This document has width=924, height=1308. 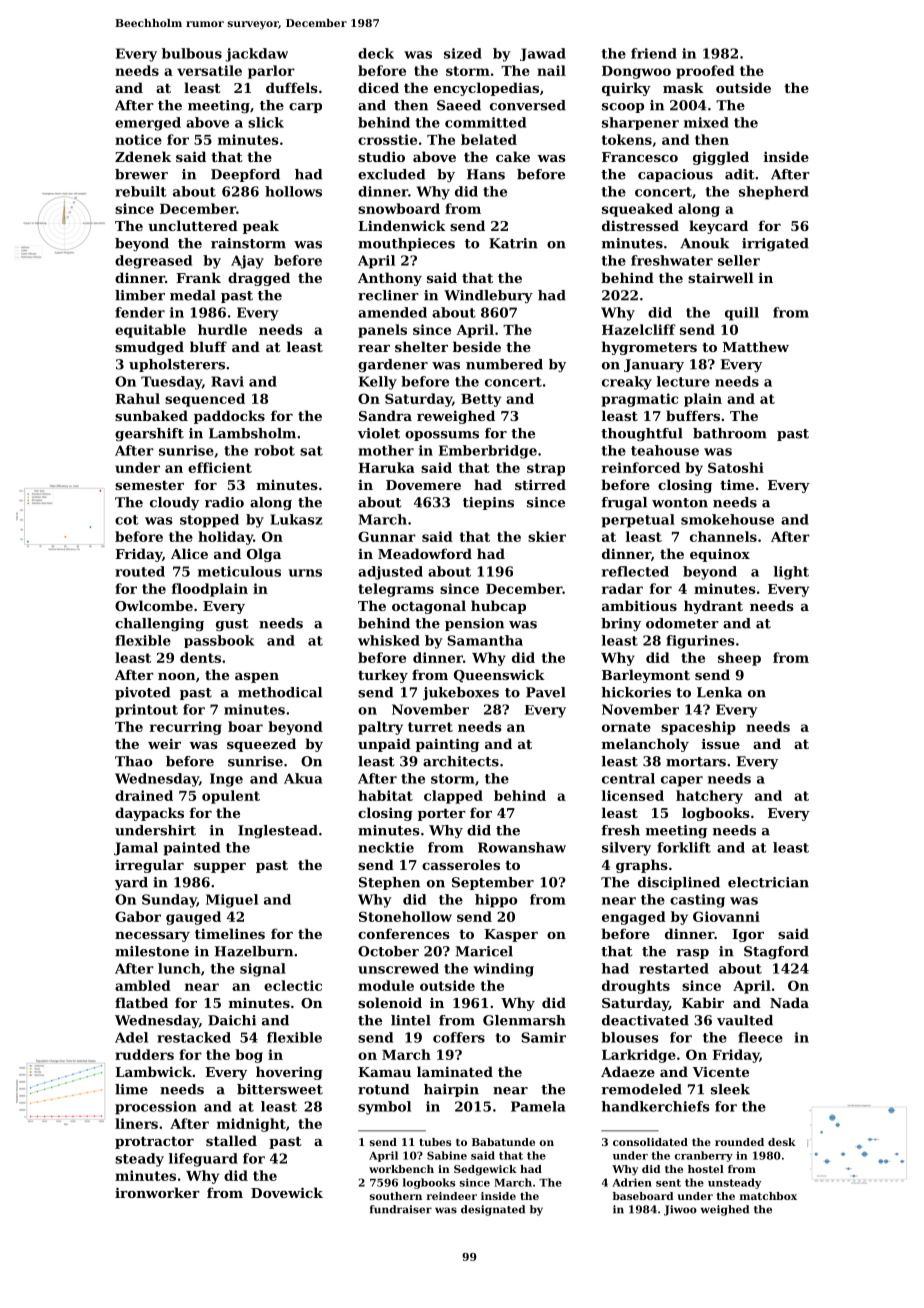 What do you see at coordinates (144, 1054) in the document?
I see `rudders` at bounding box center [144, 1054].
